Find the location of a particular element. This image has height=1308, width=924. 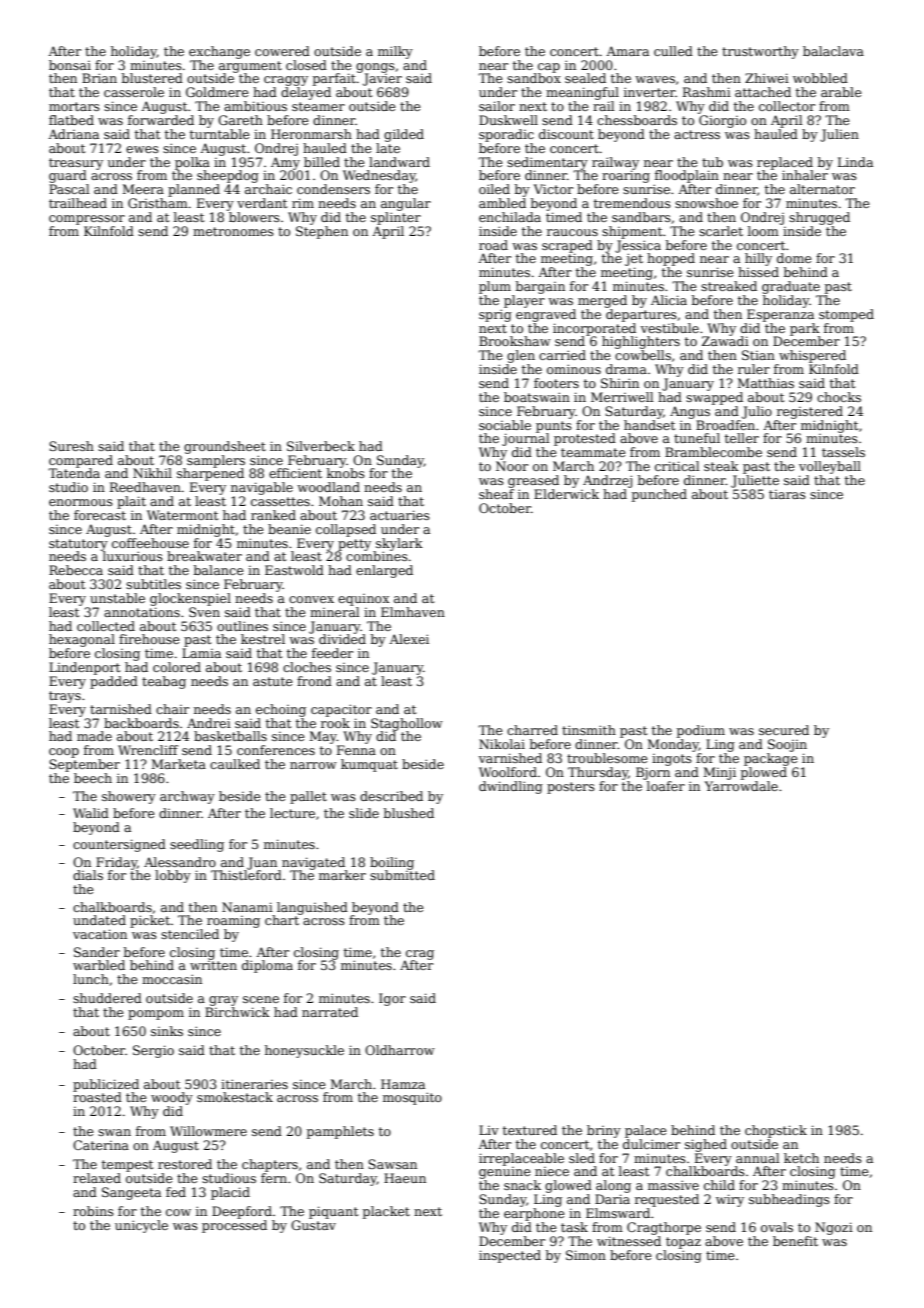

sheaf is located at coordinates (496, 494).
